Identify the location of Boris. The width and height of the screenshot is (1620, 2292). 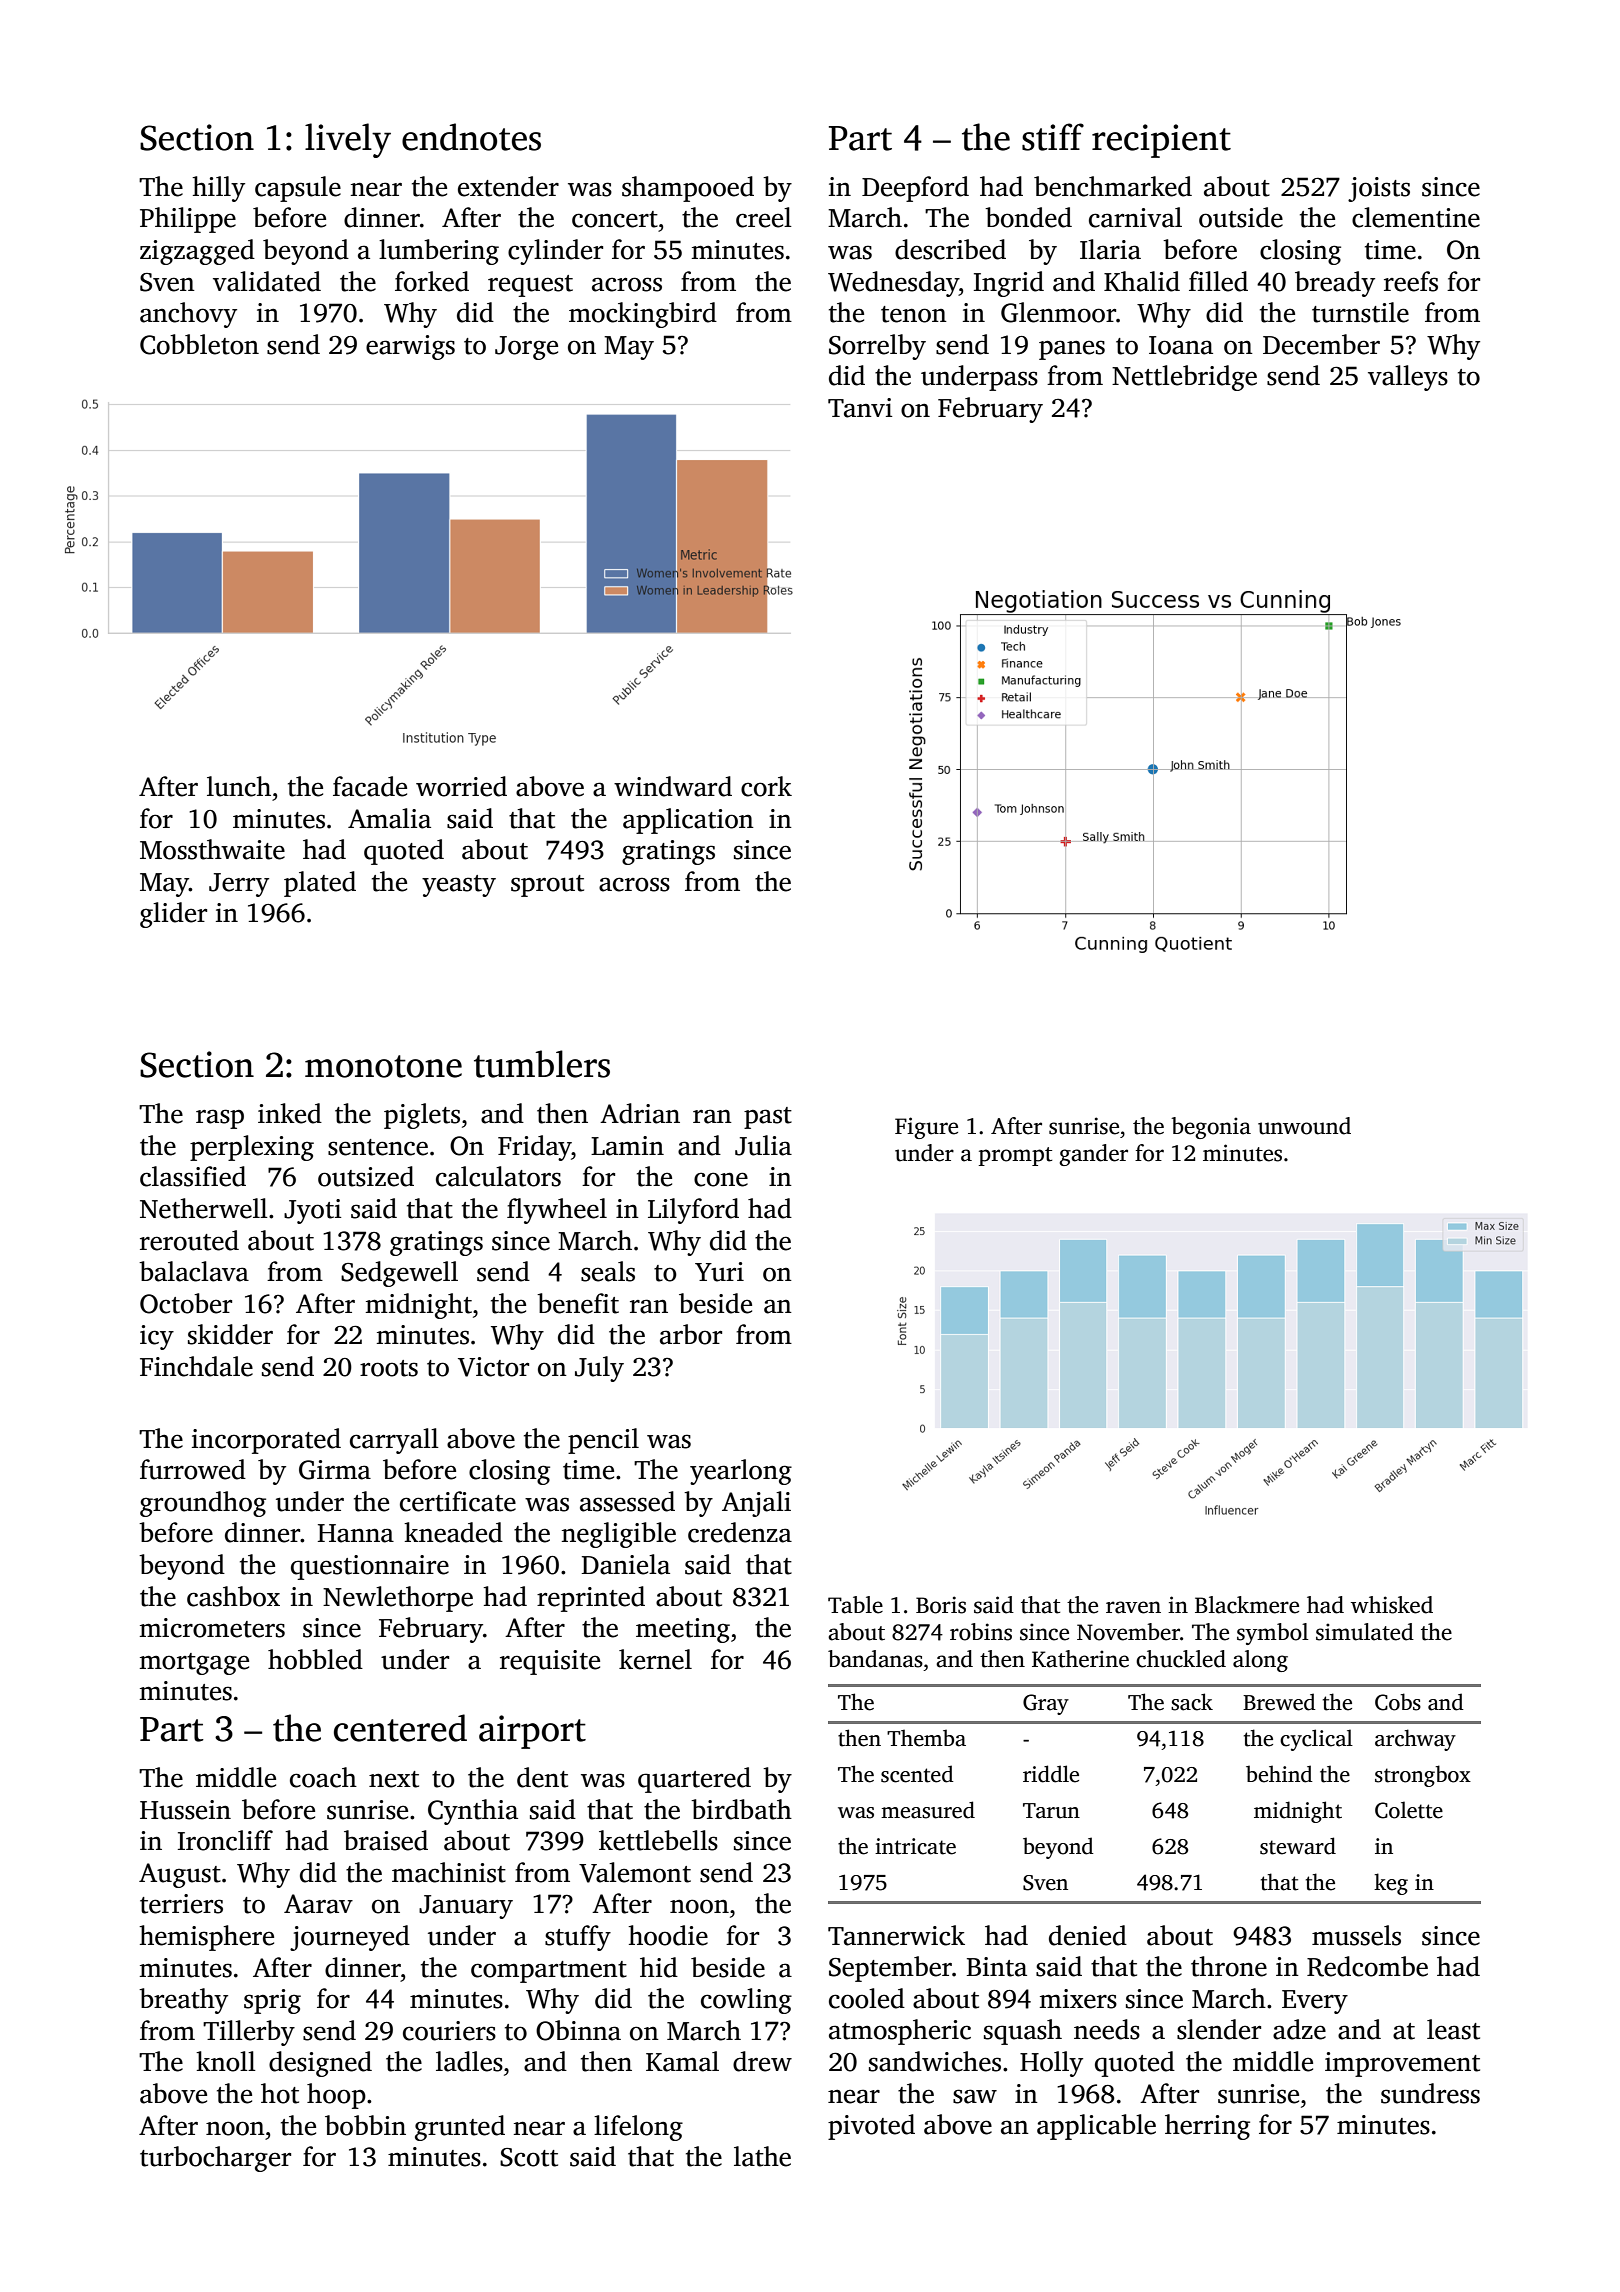
(941, 1605).
